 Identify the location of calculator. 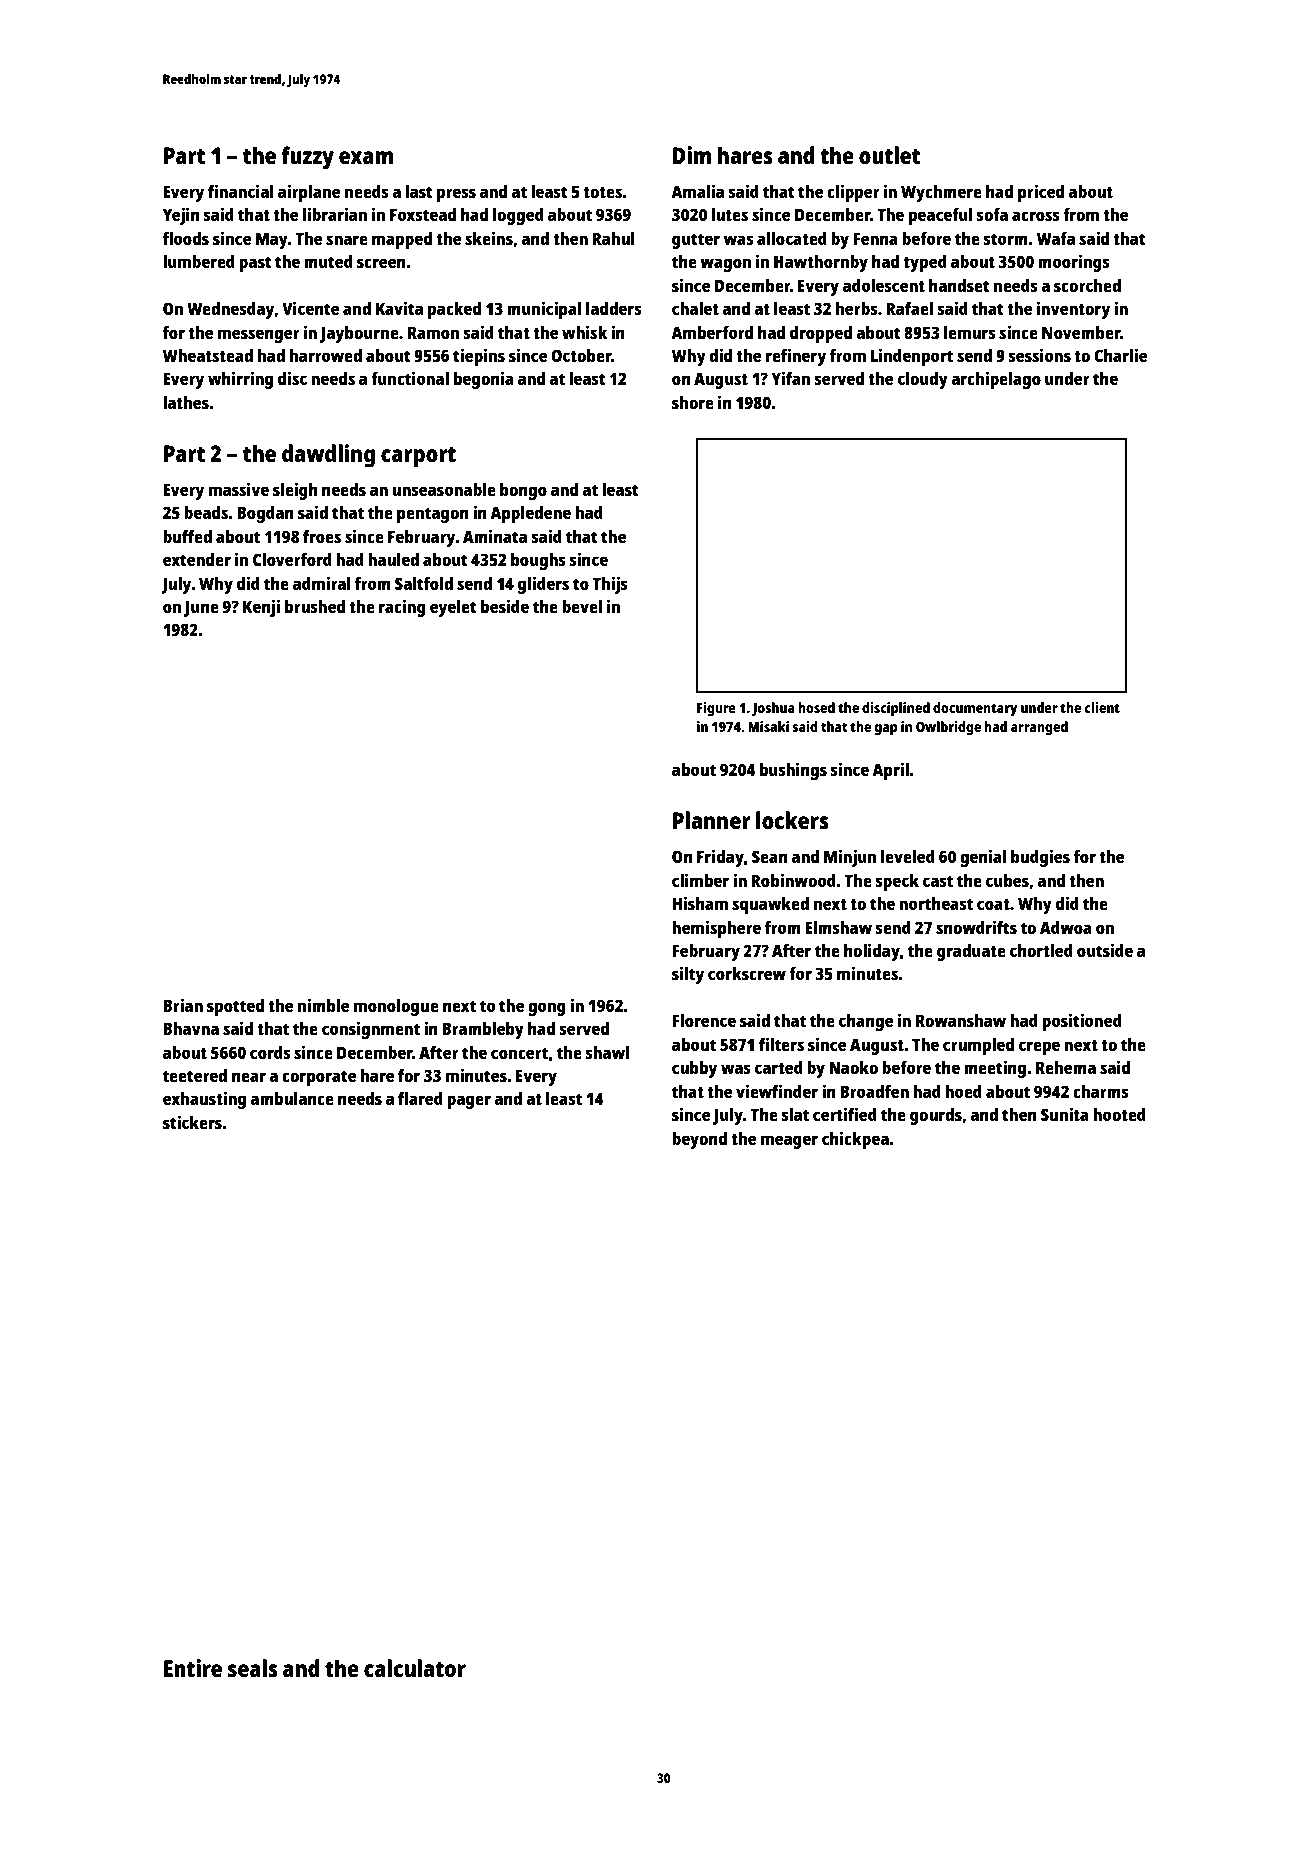
(415, 1668).
